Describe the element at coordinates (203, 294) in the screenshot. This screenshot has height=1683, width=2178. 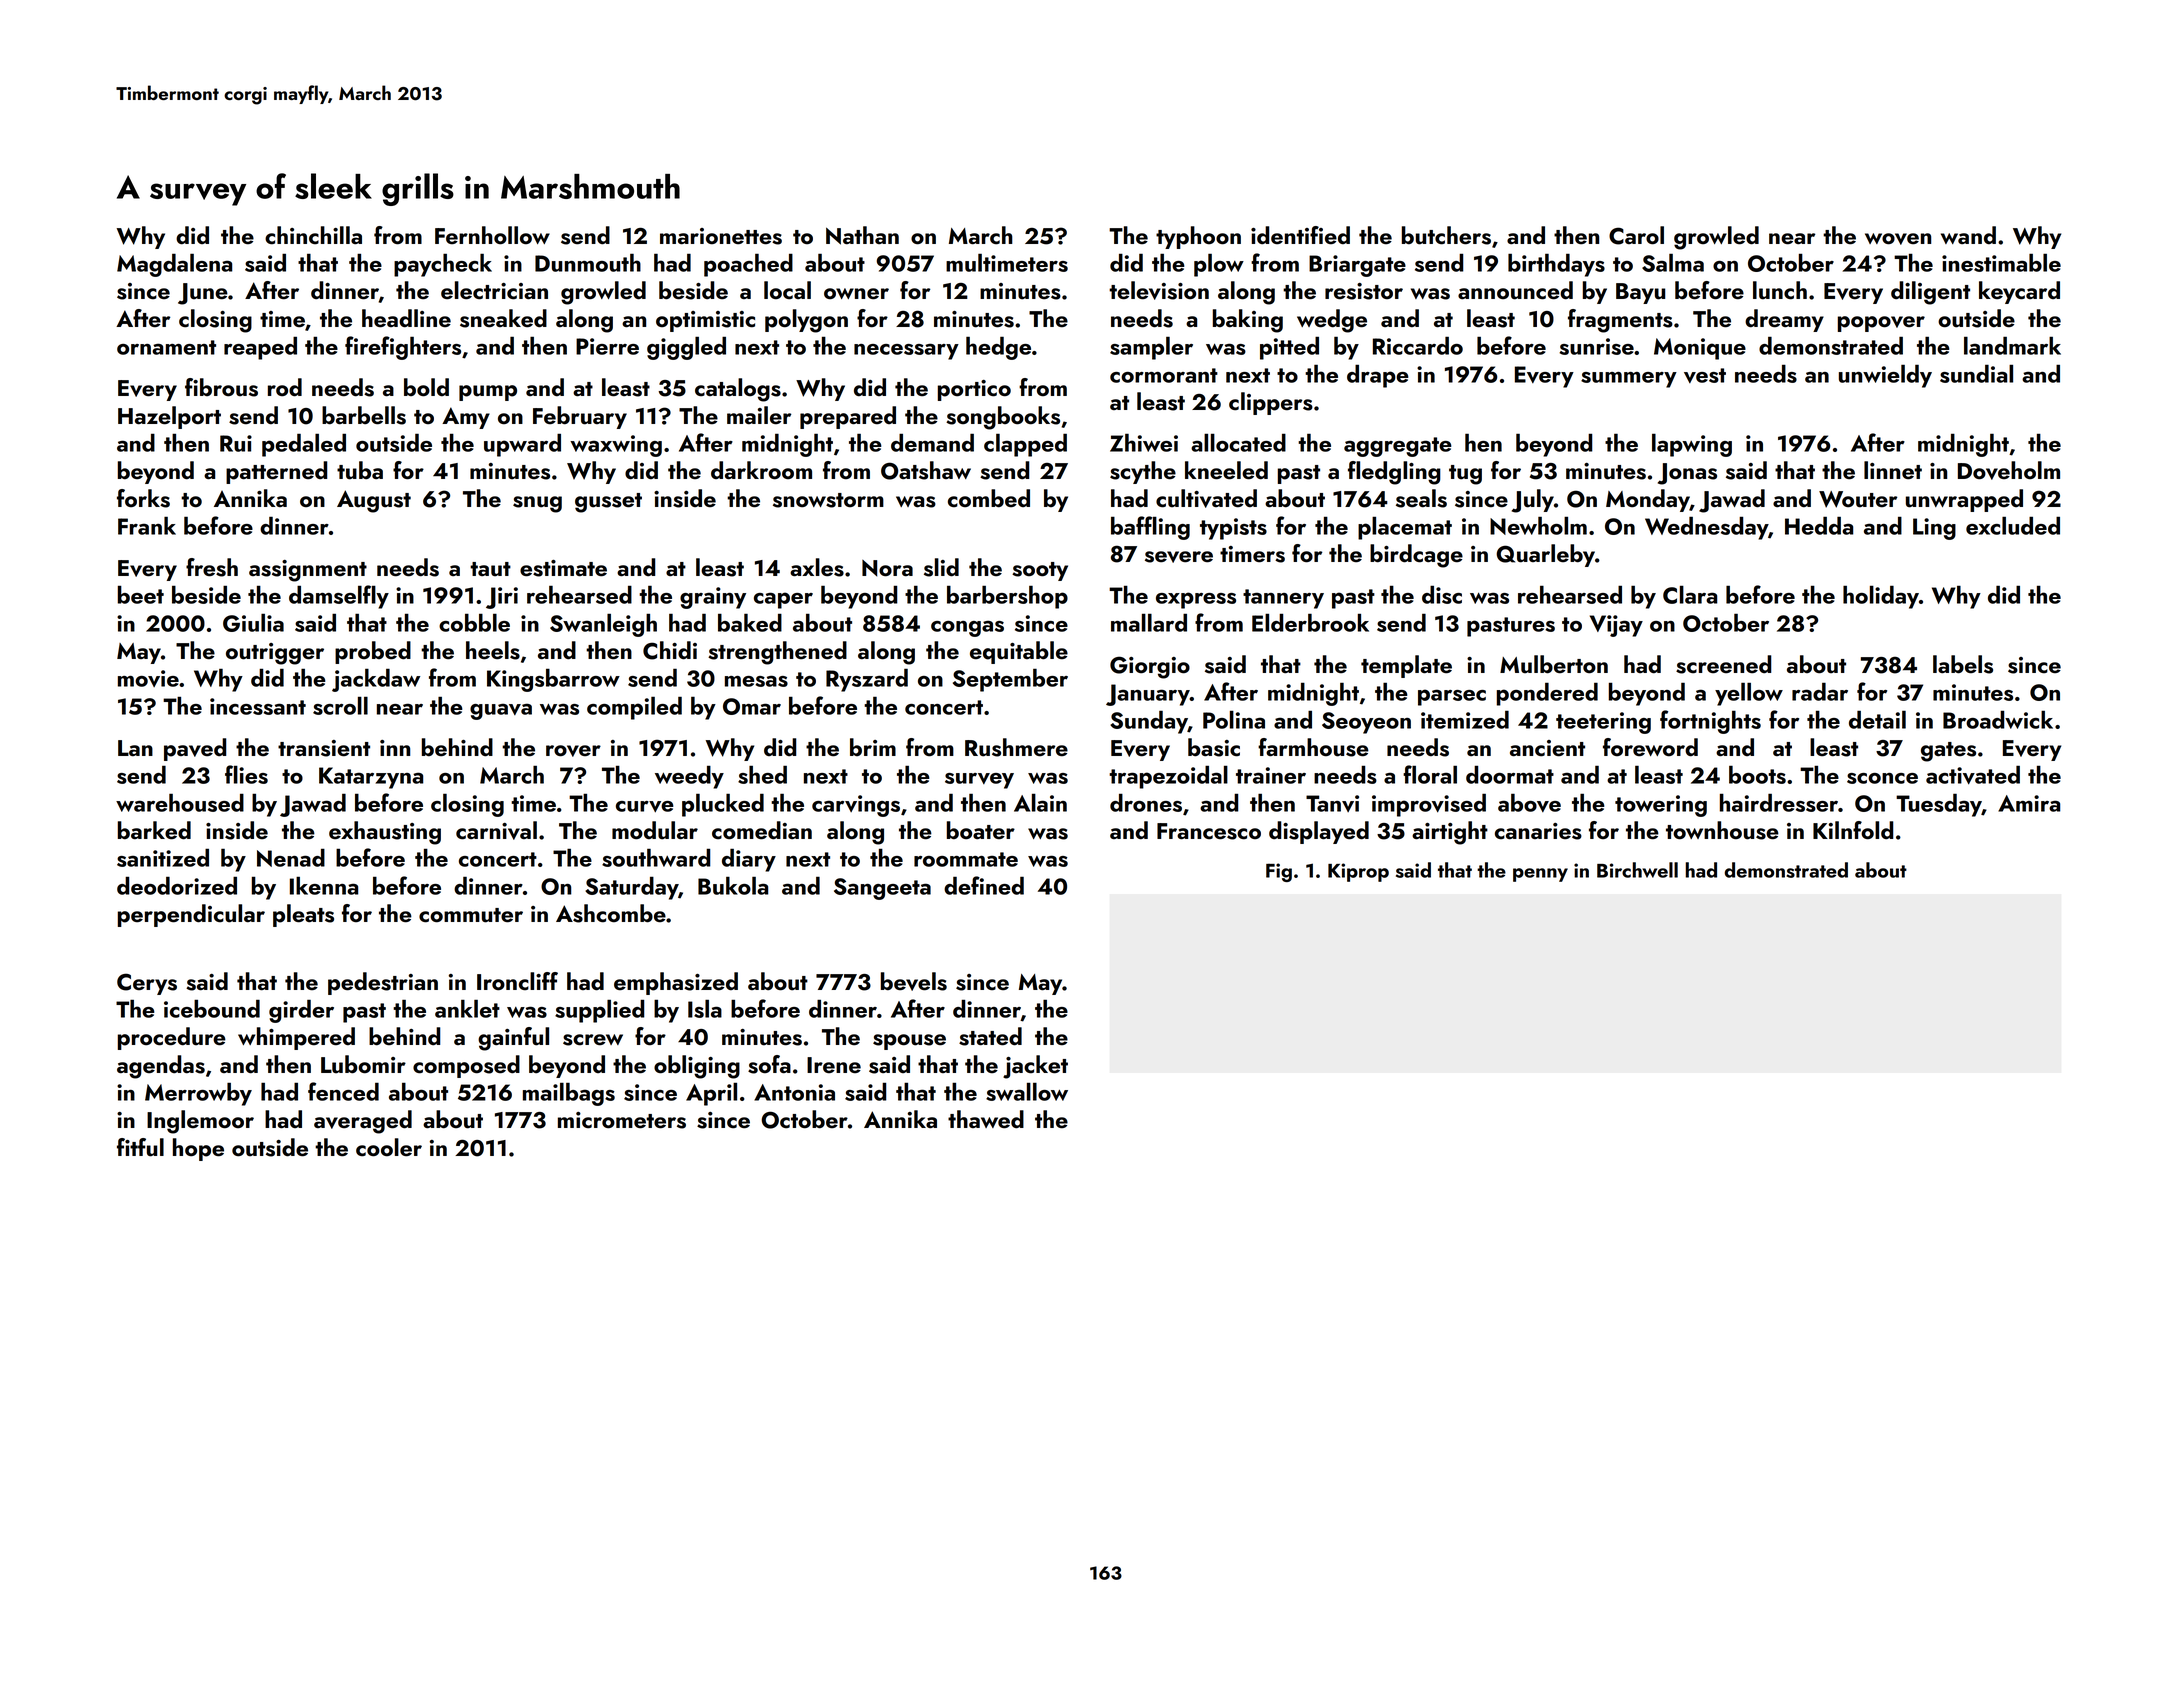
I see `June` at that location.
